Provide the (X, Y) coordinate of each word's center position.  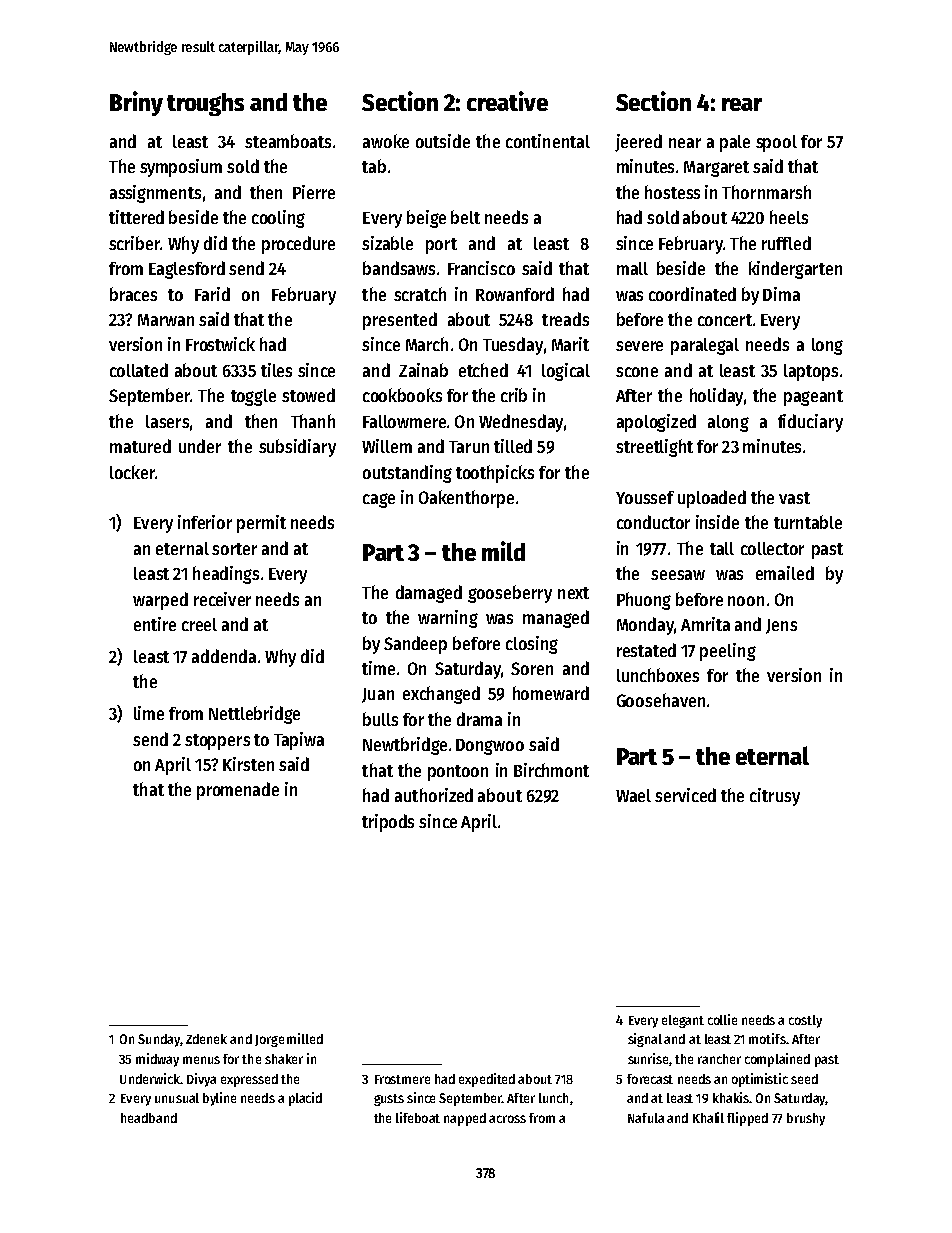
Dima (781, 294)
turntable (808, 522)
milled (305, 1038)
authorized (434, 795)
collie (722, 1019)
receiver (222, 599)
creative (507, 101)
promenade (238, 791)
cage (379, 500)
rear (742, 104)
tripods (388, 823)
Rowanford (515, 294)
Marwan (166, 320)
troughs (205, 104)
